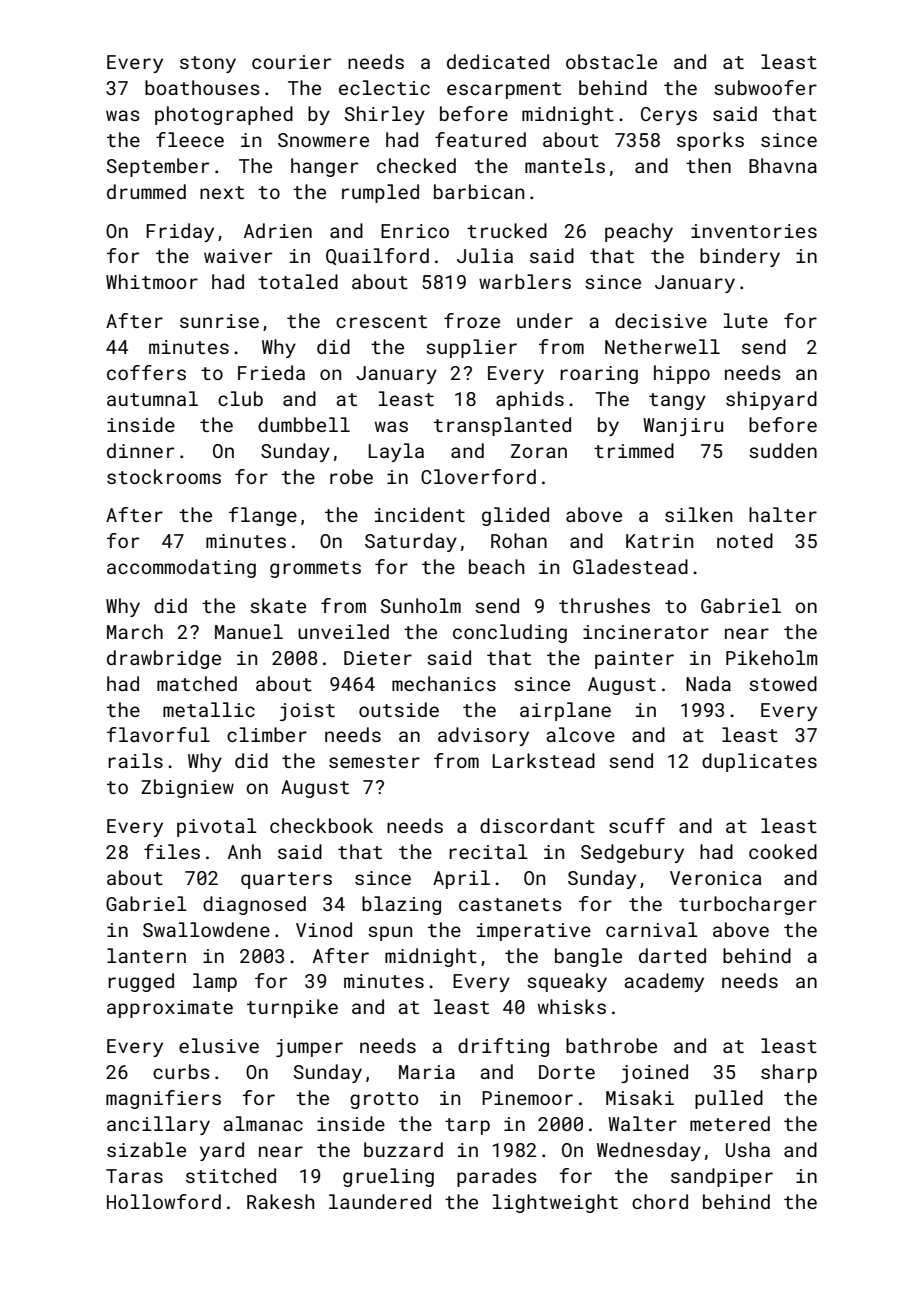  Describe the element at coordinates (280, 1201) in the image. I see `Rakesh` at that location.
